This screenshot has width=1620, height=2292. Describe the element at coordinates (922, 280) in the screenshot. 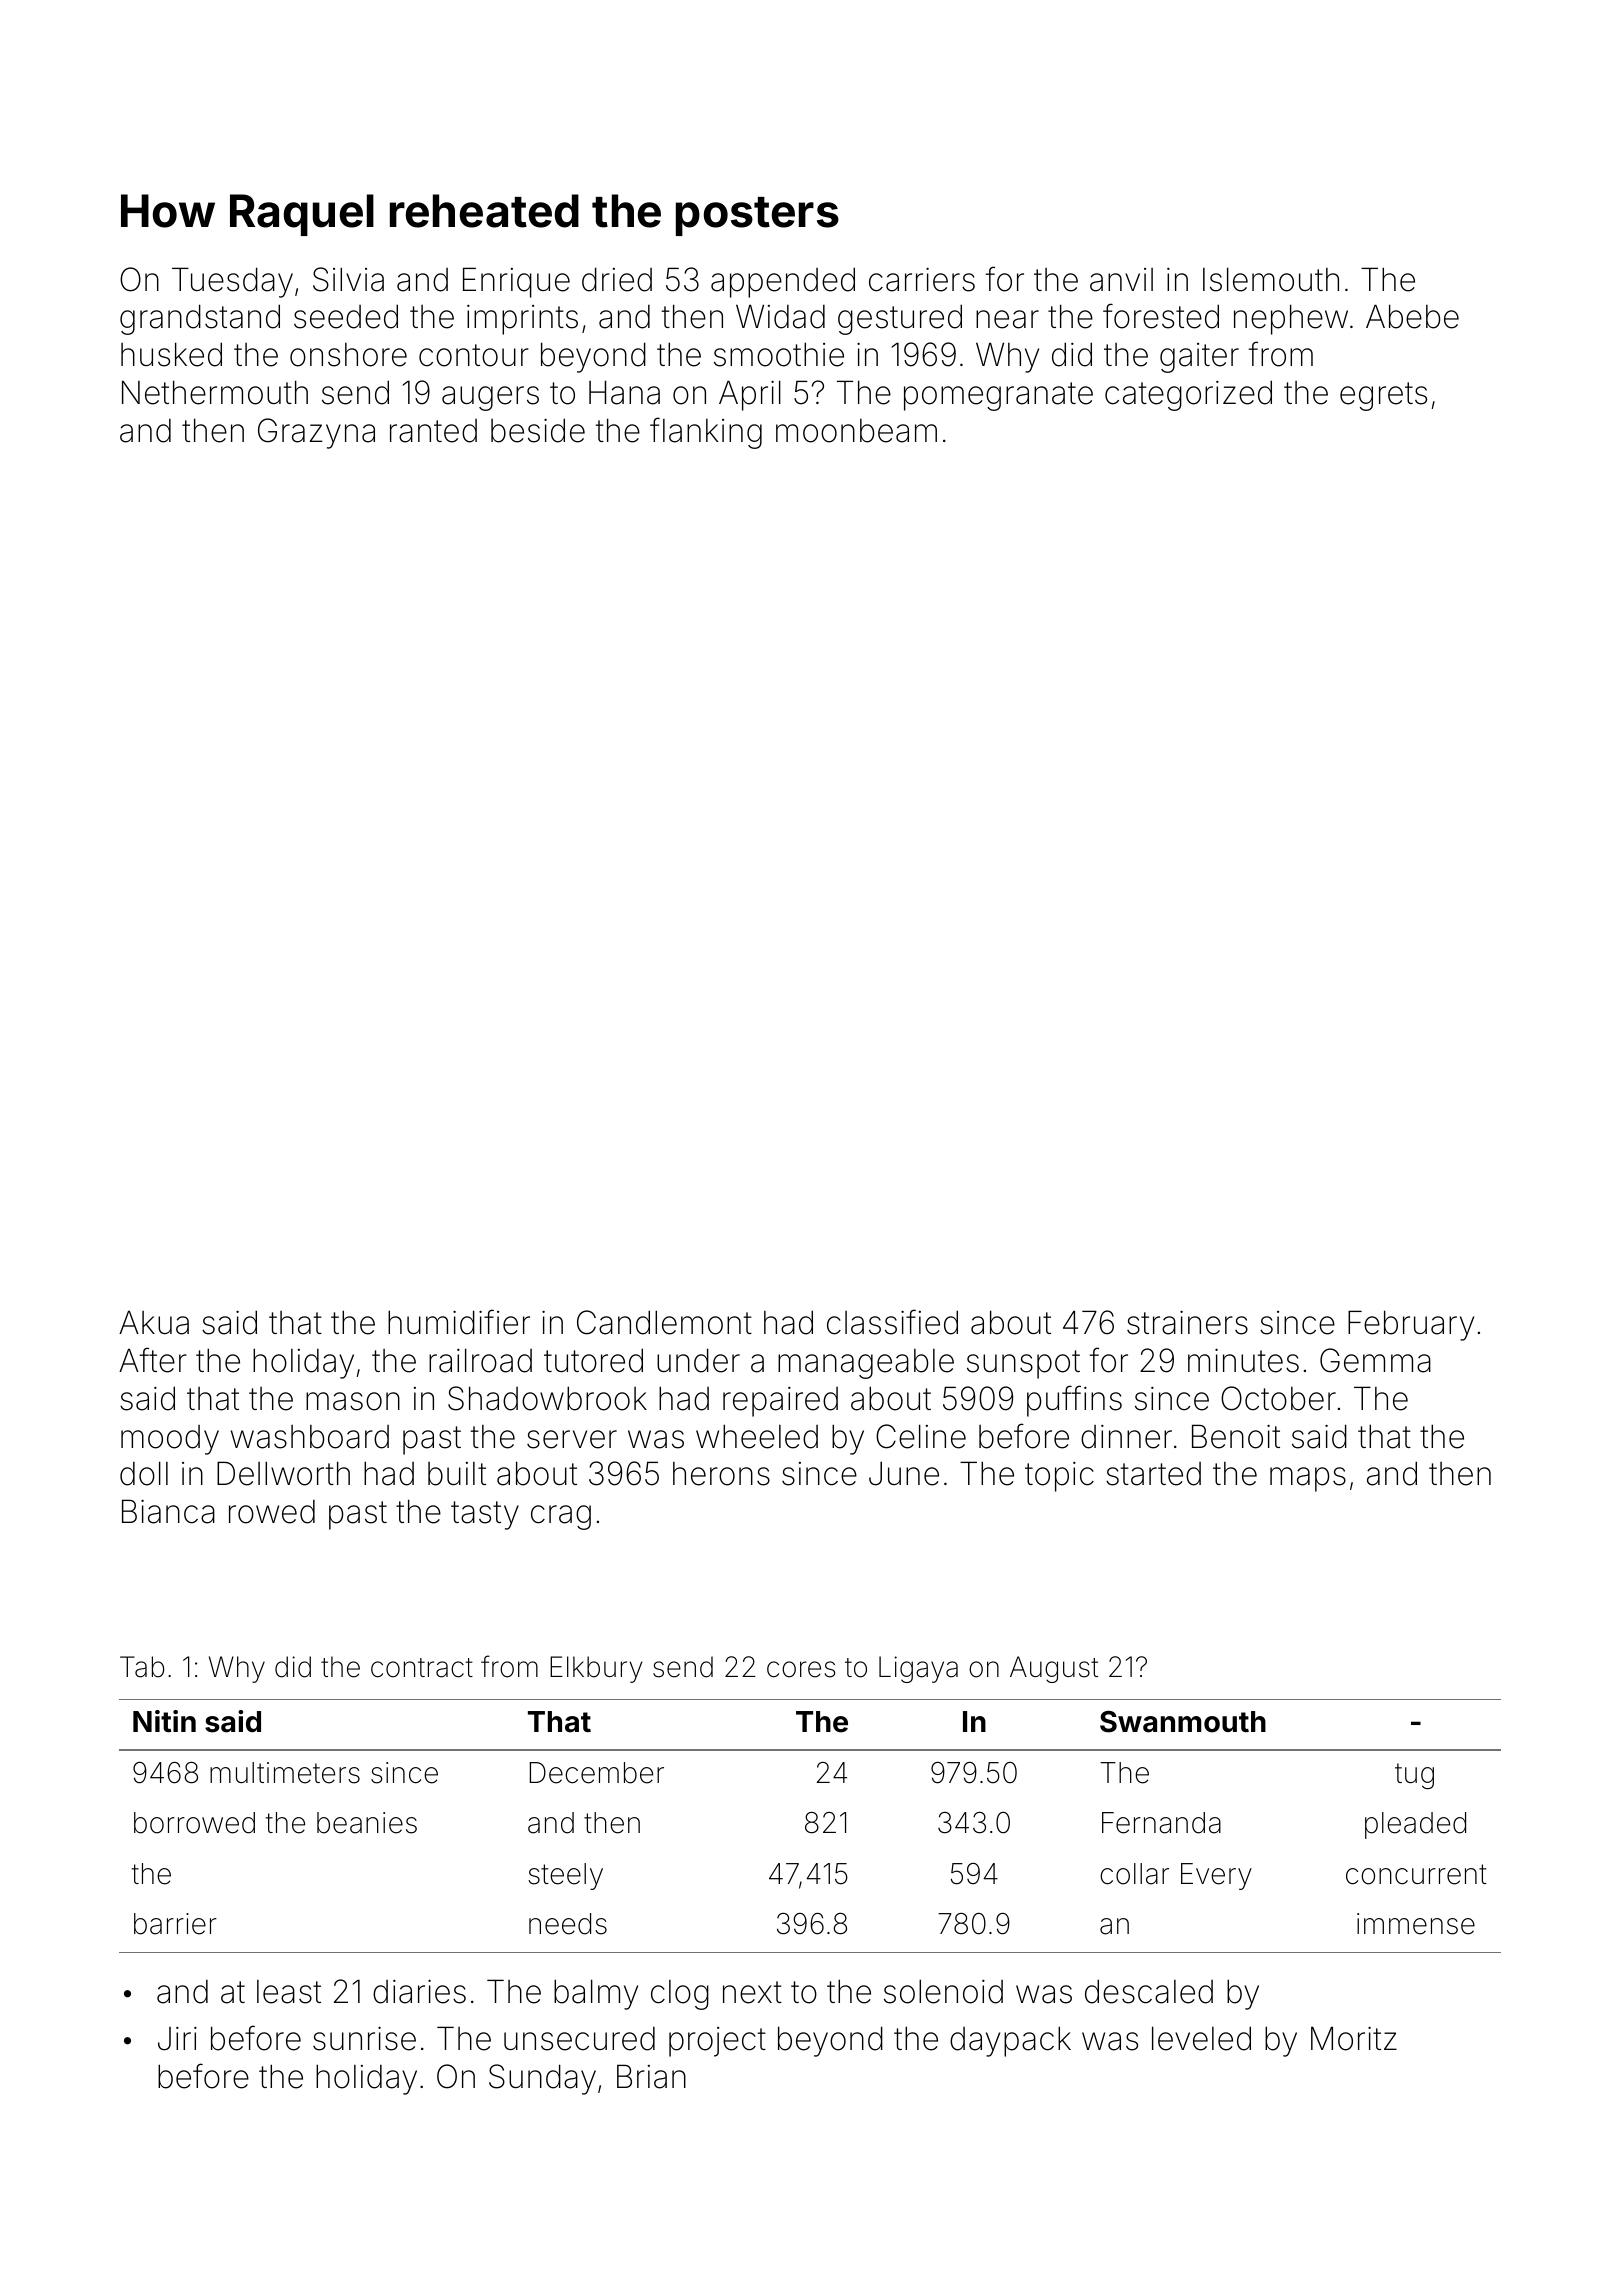

I see `carriers` at that location.
